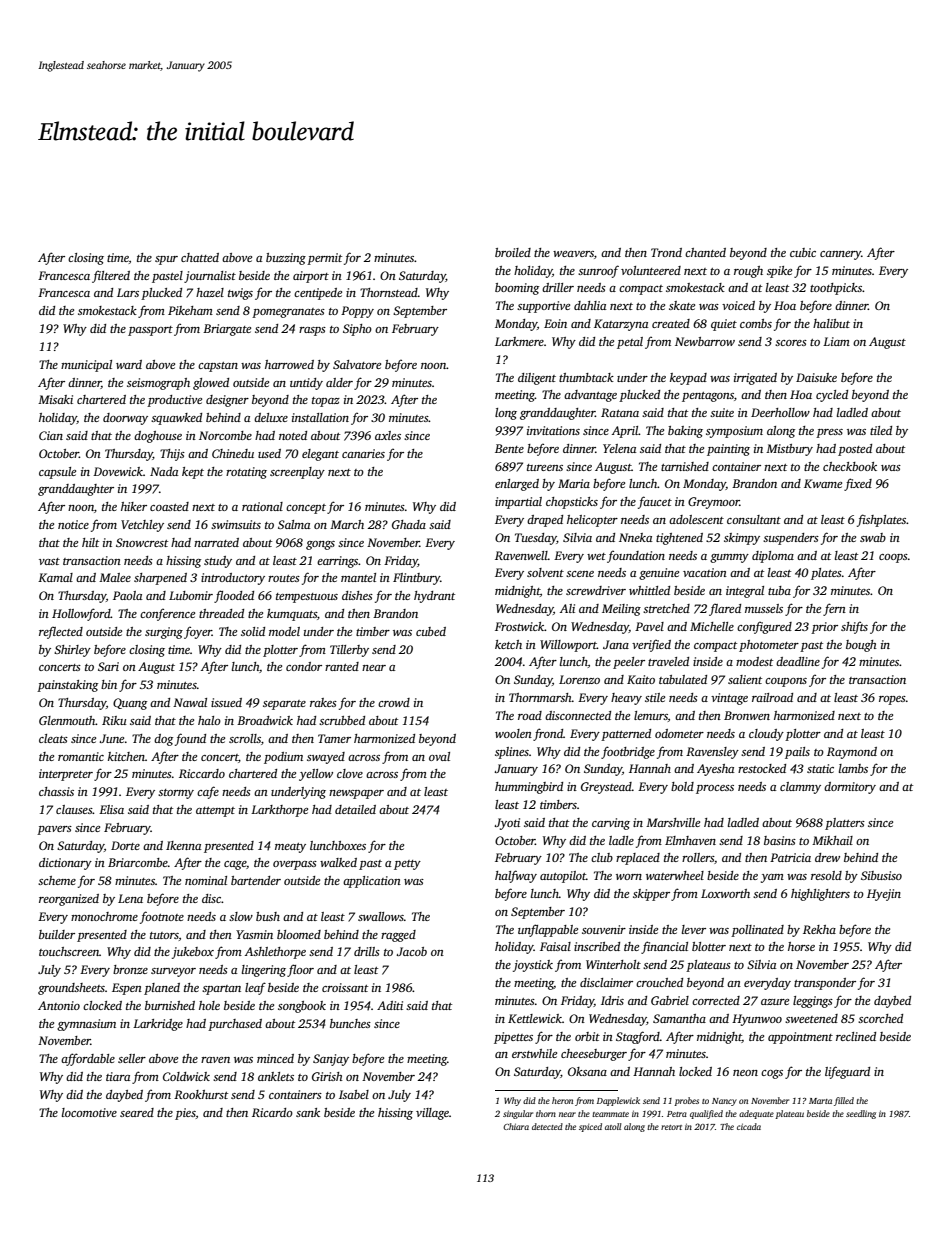  What do you see at coordinates (516, 1126) in the screenshot?
I see `Chiara` at bounding box center [516, 1126].
